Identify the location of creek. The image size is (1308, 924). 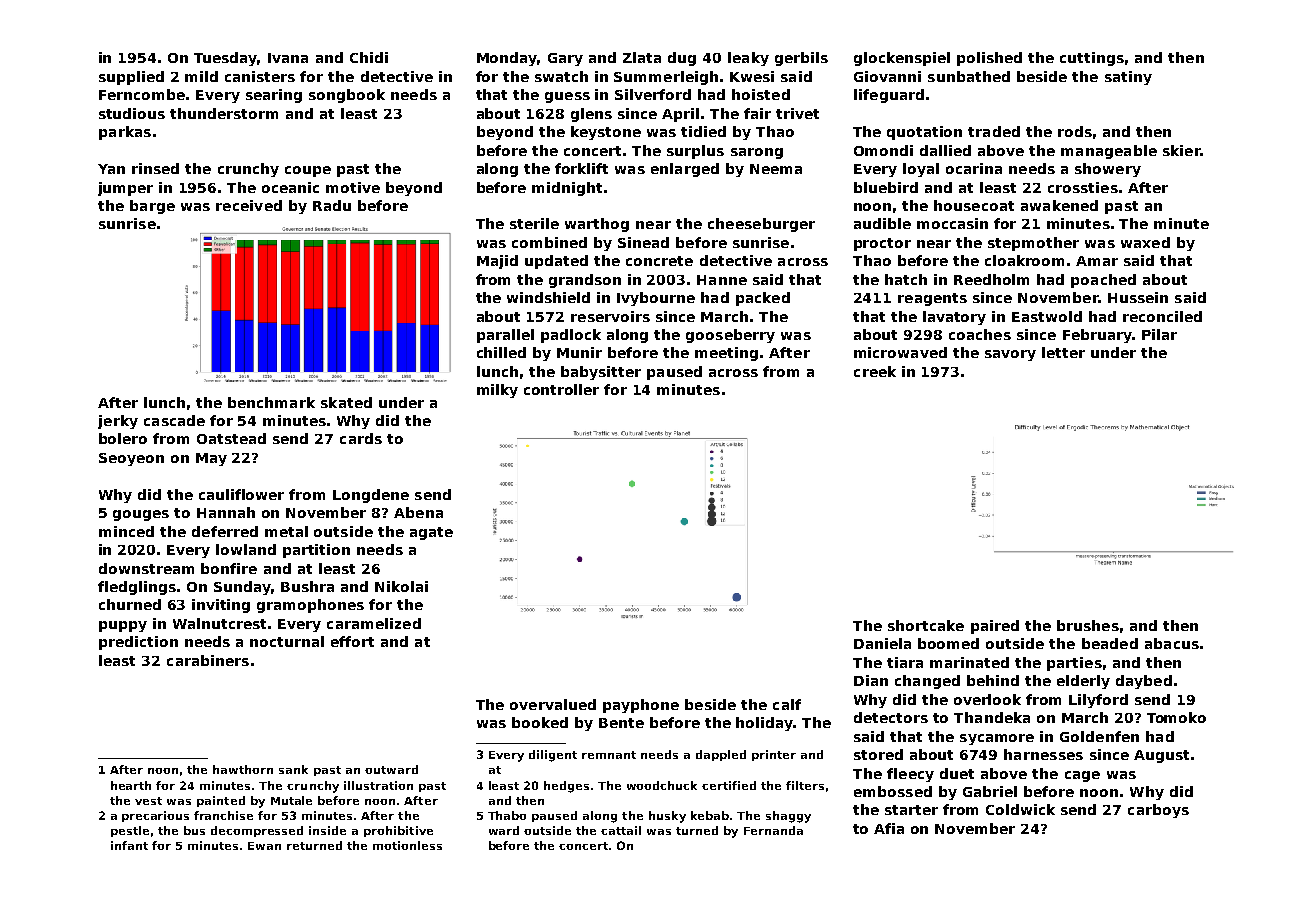
(875, 371).
